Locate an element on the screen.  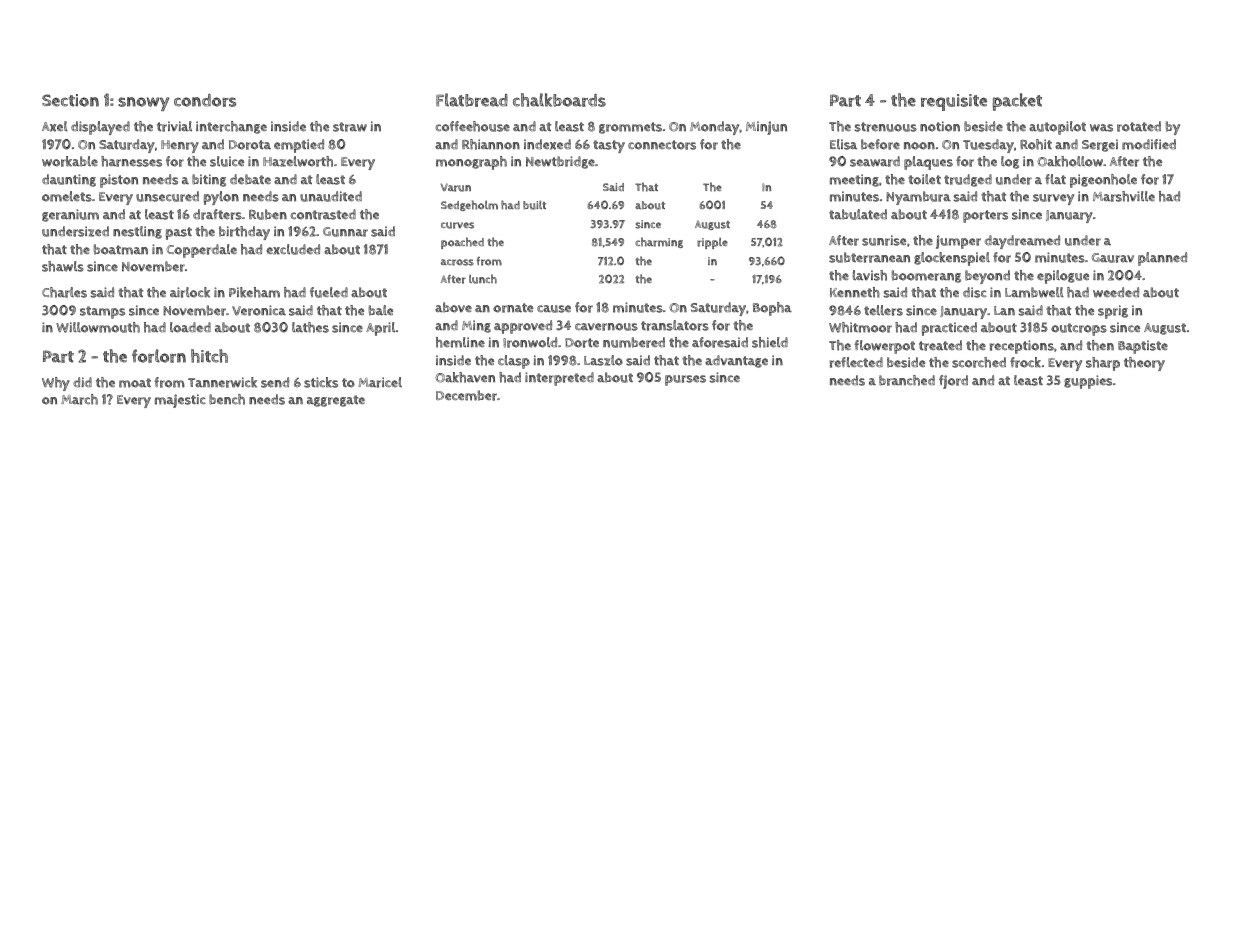
purses is located at coordinates (685, 380).
